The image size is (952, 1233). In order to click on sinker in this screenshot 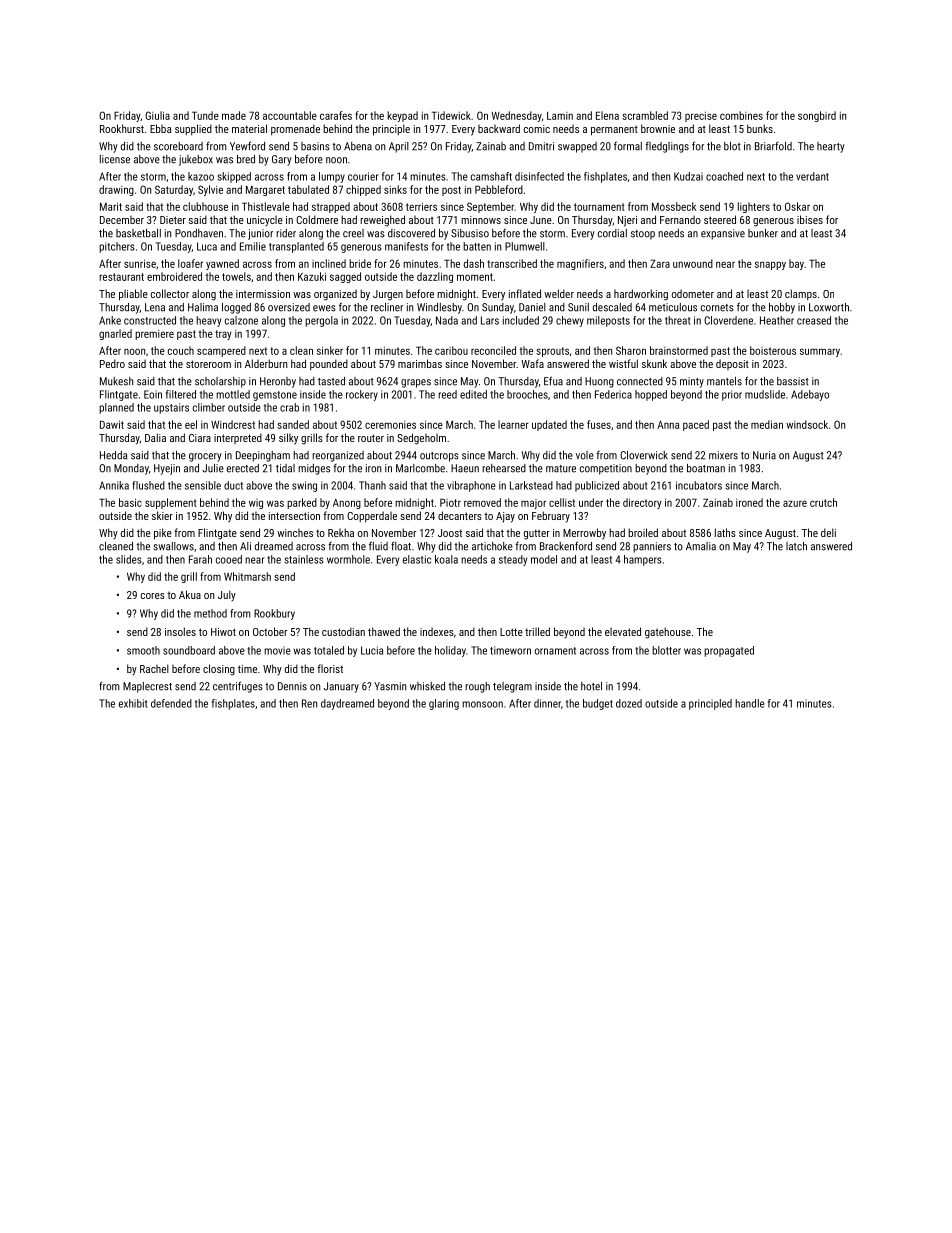, I will do `click(330, 350)`.
